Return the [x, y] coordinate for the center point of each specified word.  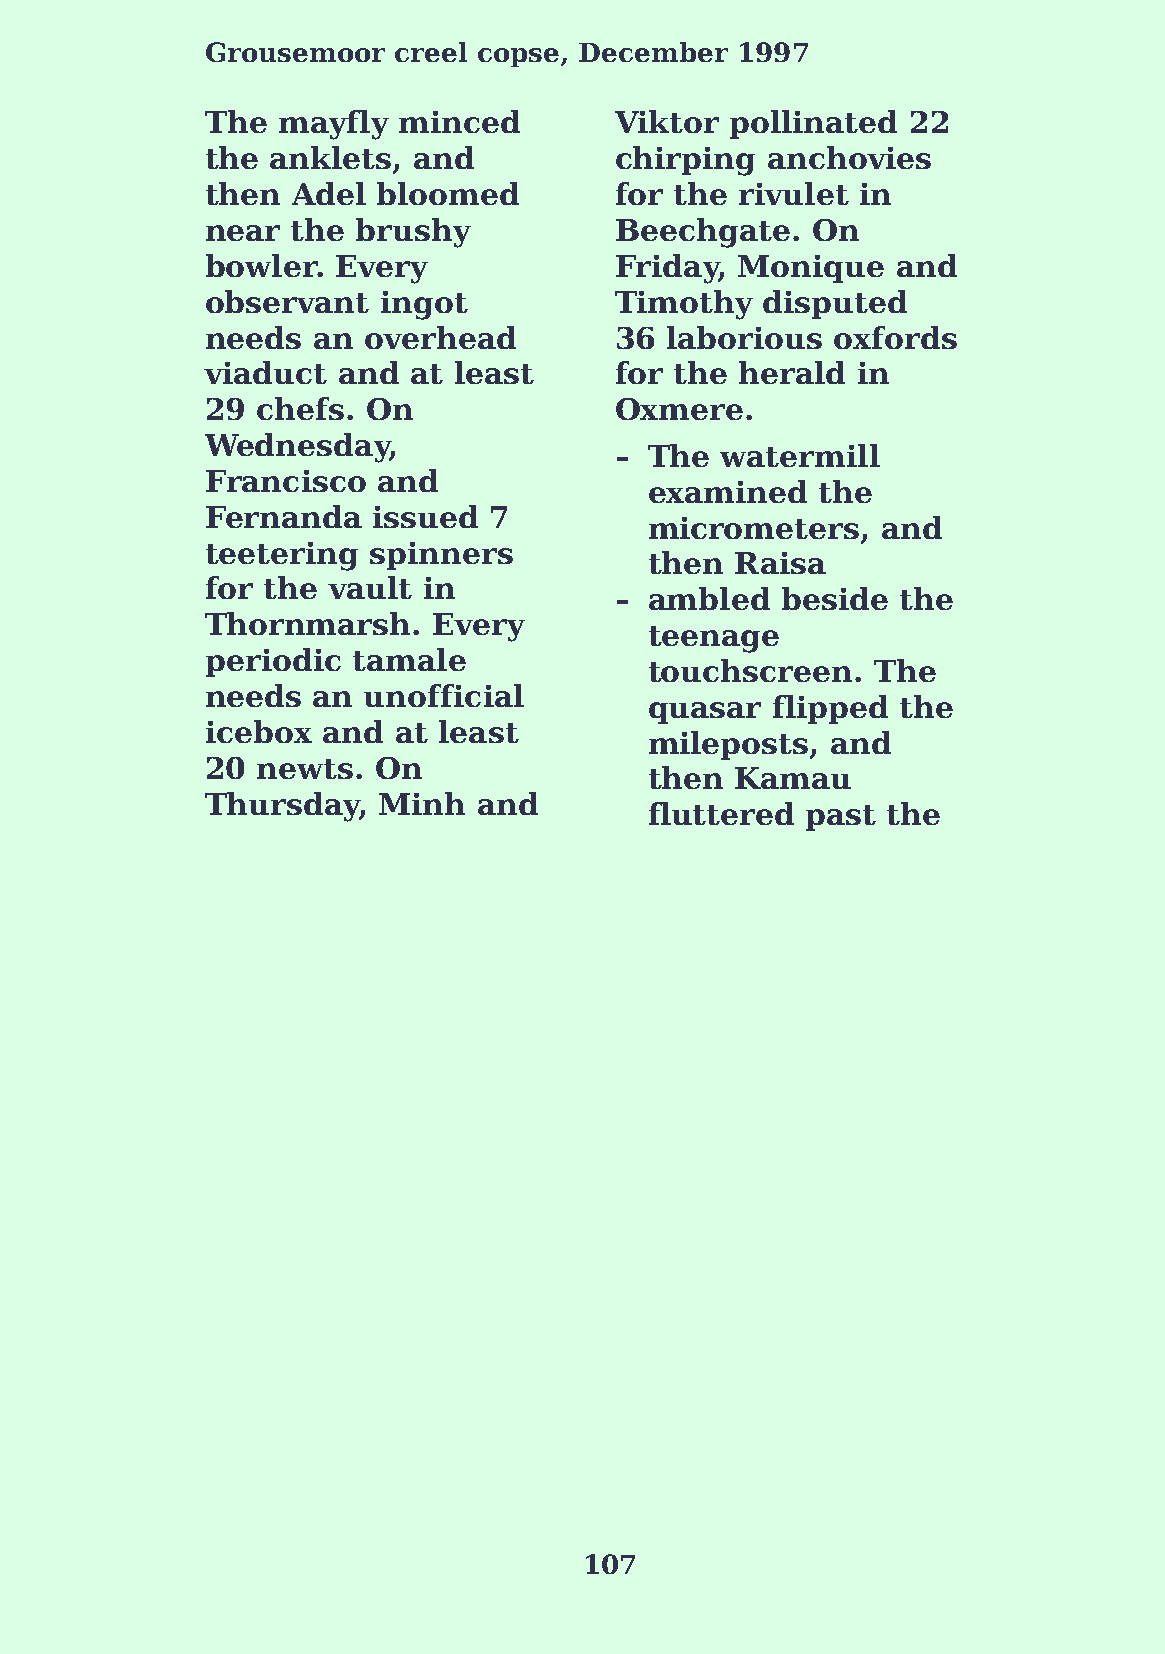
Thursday [282, 807]
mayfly [334, 125]
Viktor [667, 121]
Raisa [780, 563]
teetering [282, 556]
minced [459, 121]
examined [728, 491]
